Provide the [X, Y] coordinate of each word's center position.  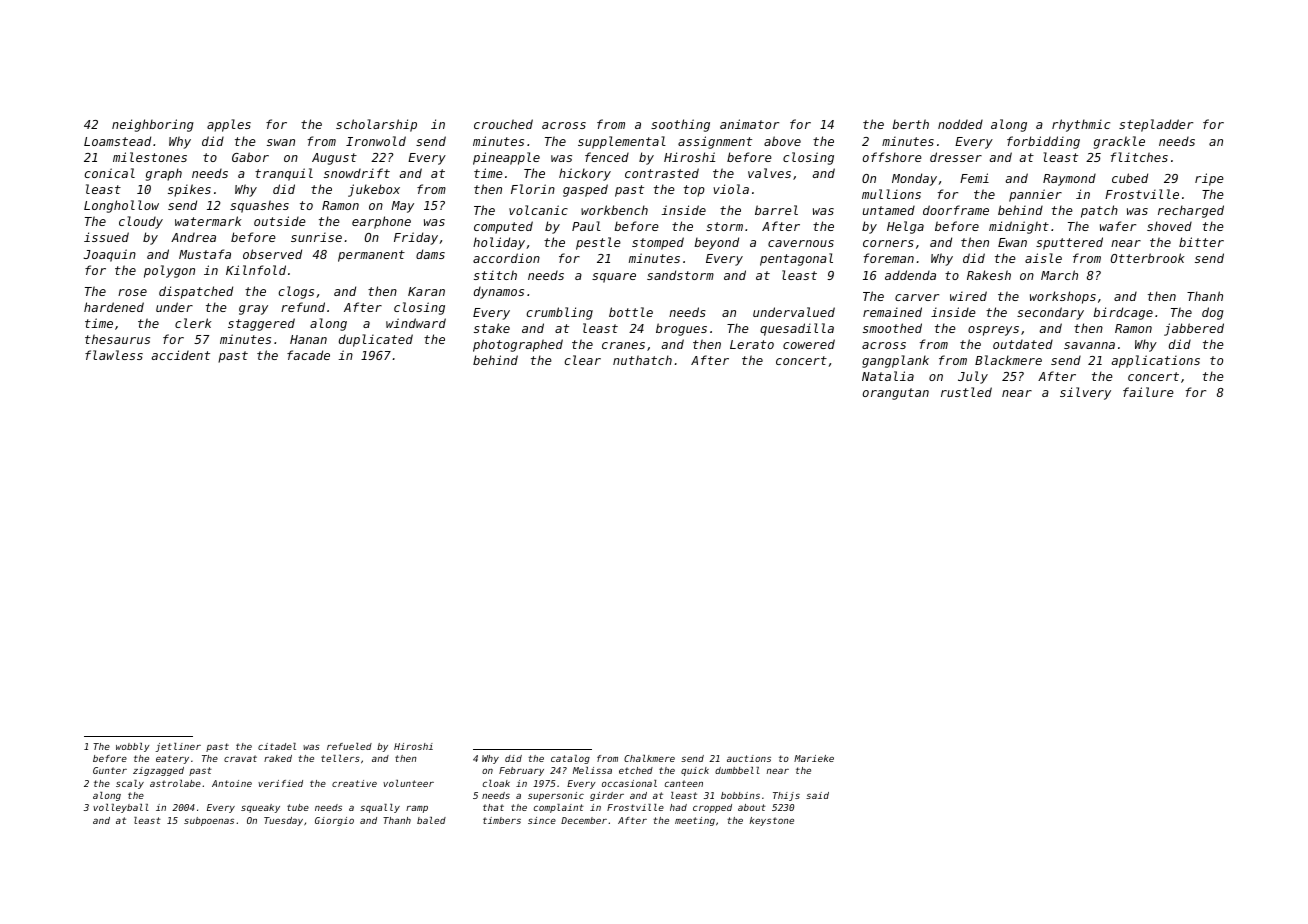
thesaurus [117, 339]
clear [582, 360]
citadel [277, 746]
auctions [749, 758]
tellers [340, 758]
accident [180, 355]
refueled [349, 746]
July [973, 377]
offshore [892, 157]
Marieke [814, 758]
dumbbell [737, 770]
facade [308, 355]
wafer [1118, 226]
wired [968, 296]
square [614, 278]
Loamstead [117, 141]
